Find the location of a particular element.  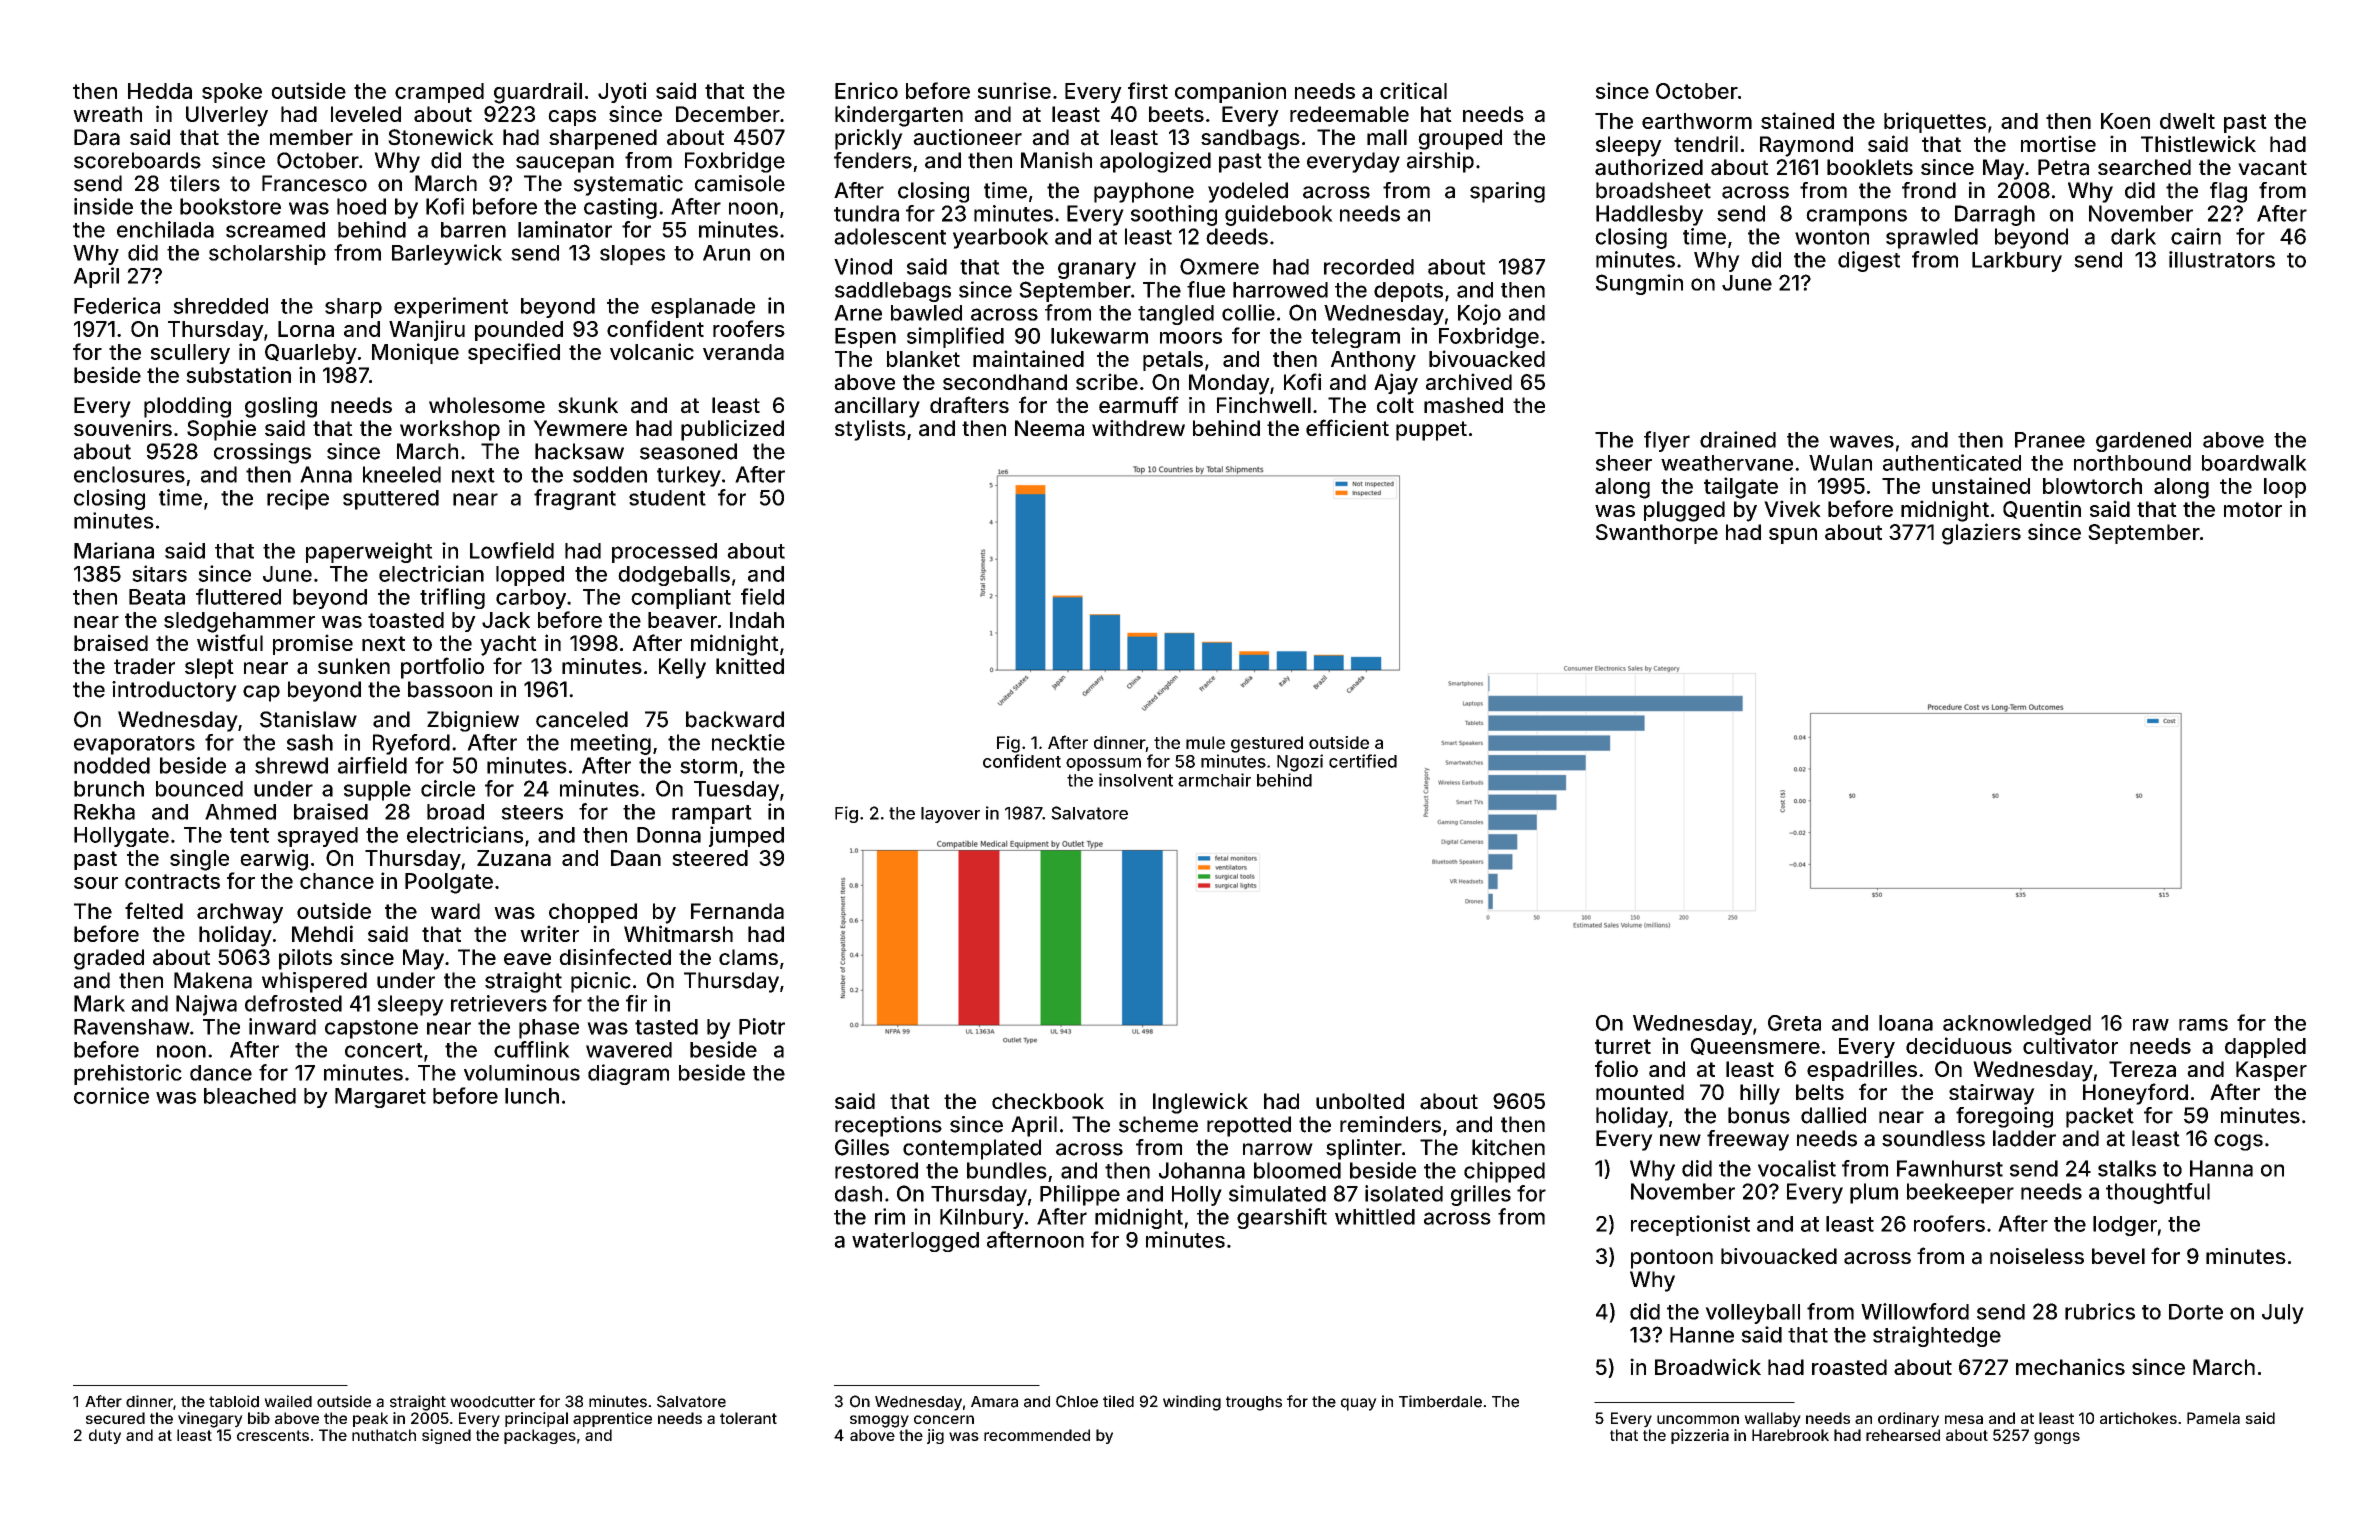

recommended is located at coordinates (1037, 1435).
